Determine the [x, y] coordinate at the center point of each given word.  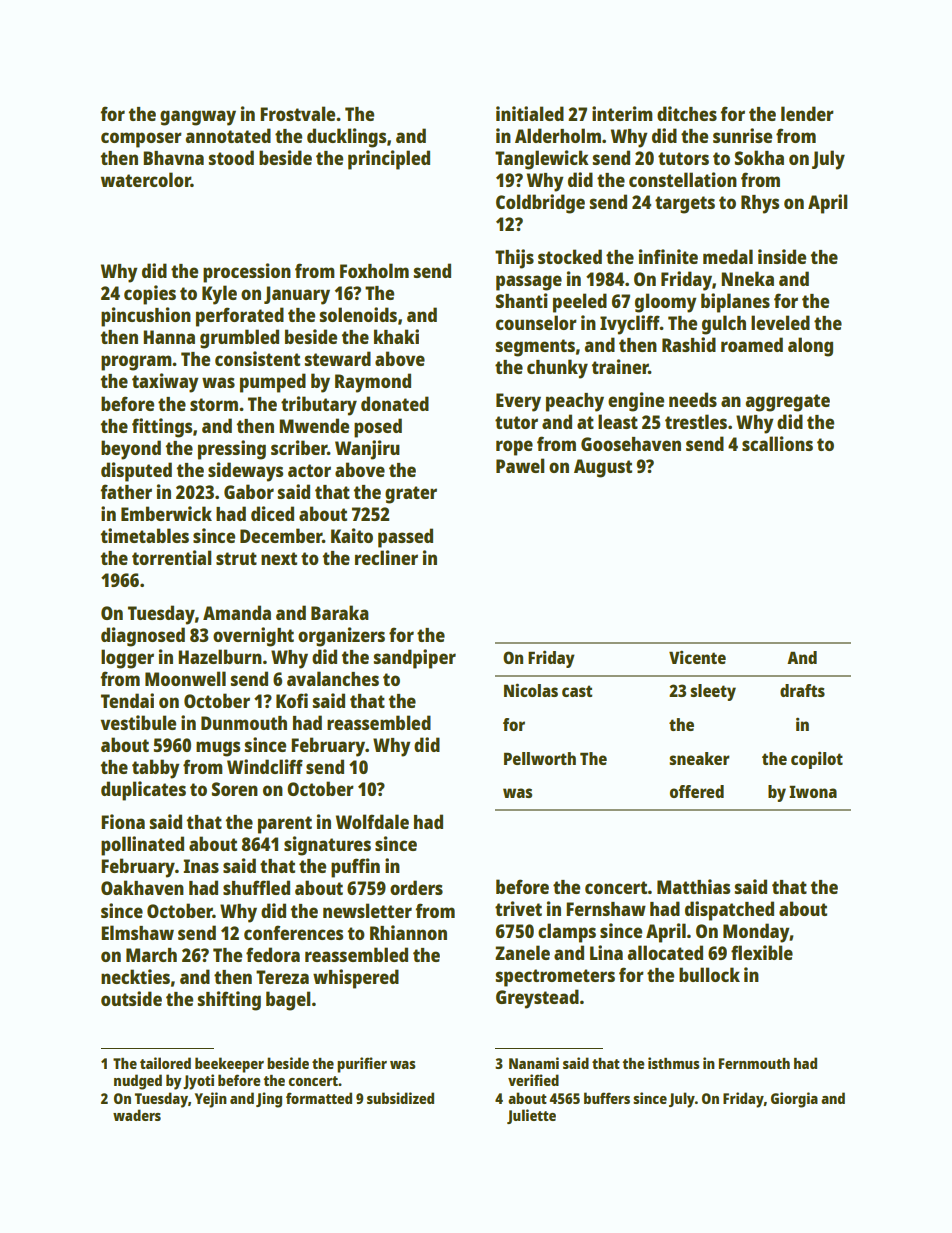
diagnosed [143, 637]
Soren [235, 789]
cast [577, 691]
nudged [138, 1082]
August [603, 468]
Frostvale [297, 113]
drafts [802, 690]
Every [518, 402]
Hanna [169, 337]
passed [405, 538]
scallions [777, 443]
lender [807, 113]
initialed [530, 113]
